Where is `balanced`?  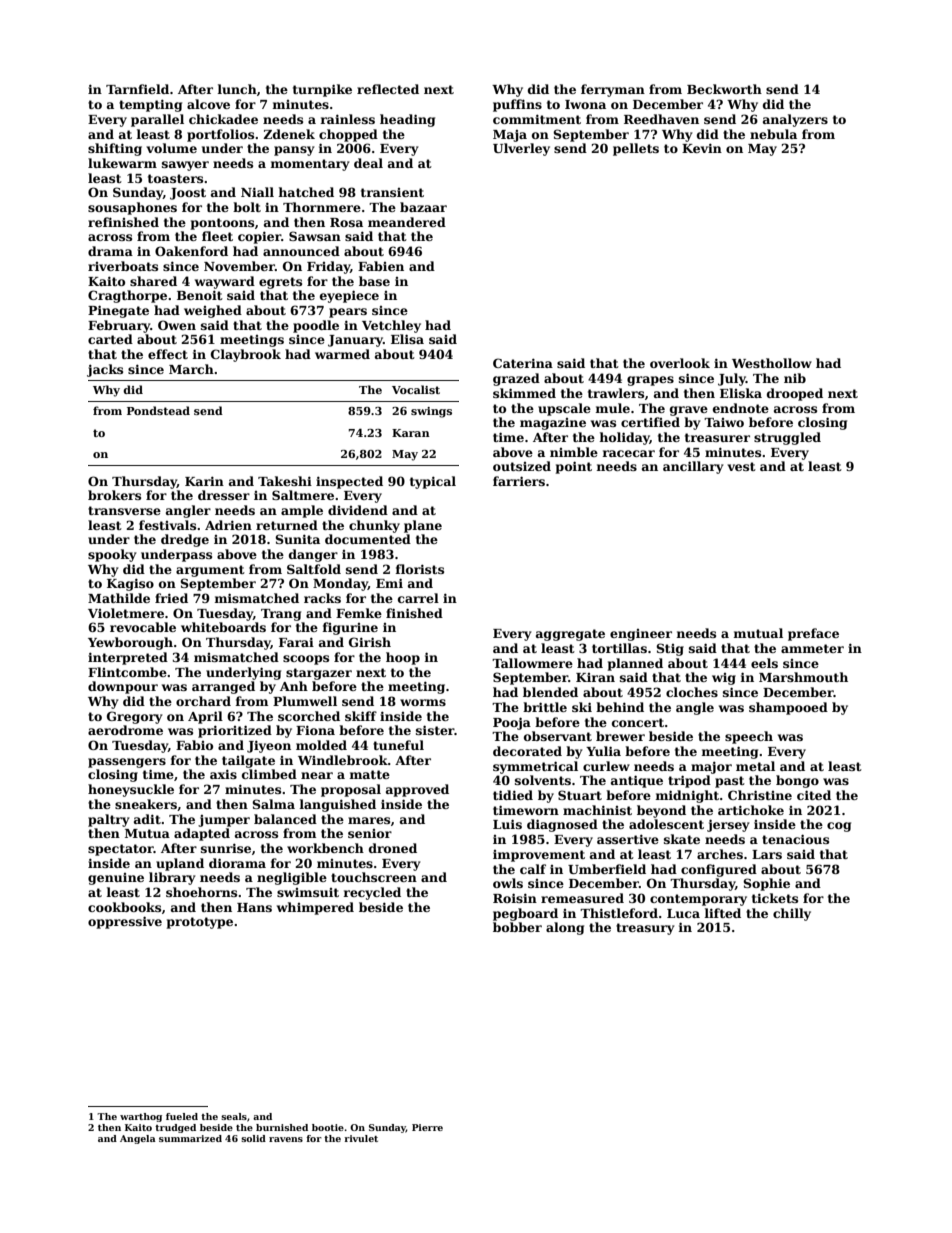 balanced is located at coordinates (285, 819).
